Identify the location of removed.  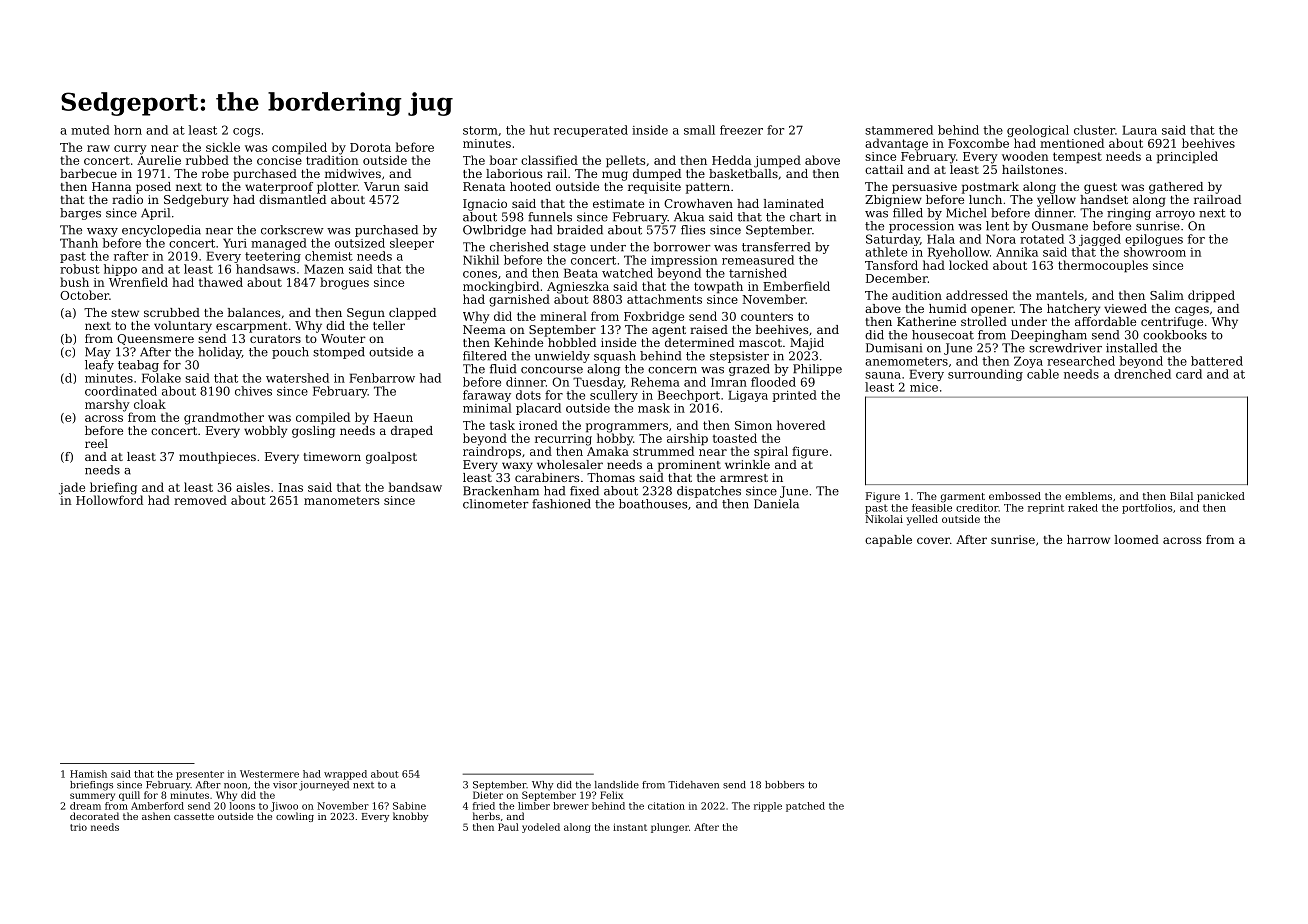
(200, 500).
